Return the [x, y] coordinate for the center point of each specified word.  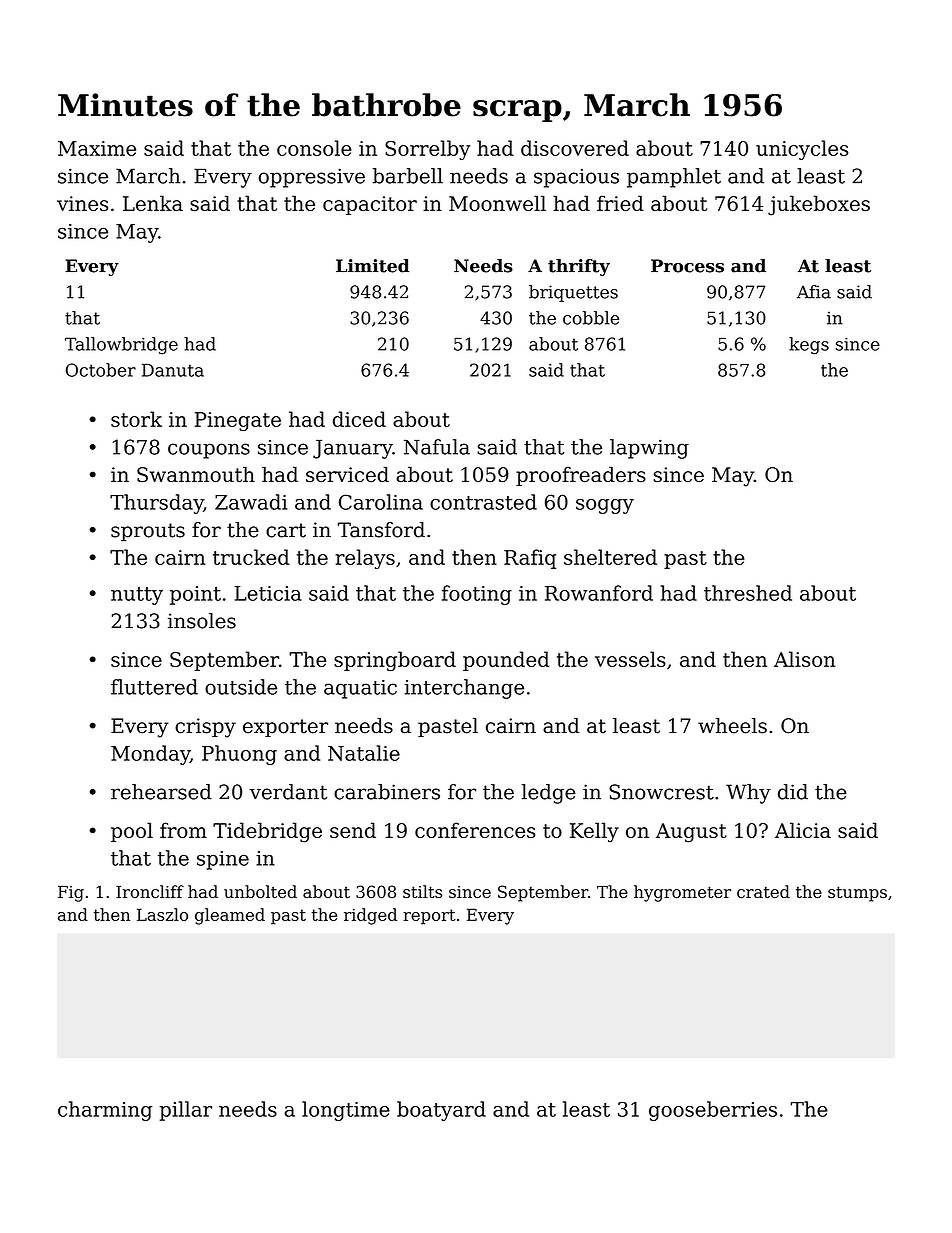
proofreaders [581, 476]
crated [763, 891]
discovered [575, 148]
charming [105, 1111]
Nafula [437, 447]
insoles [202, 621]
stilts [422, 891]
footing [477, 595]
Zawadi [251, 502]
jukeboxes [819, 205]
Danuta [173, 370]
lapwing [649, 449]
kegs [809, 346]
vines [82, 203]
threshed [748, 593]
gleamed [230, 916]
